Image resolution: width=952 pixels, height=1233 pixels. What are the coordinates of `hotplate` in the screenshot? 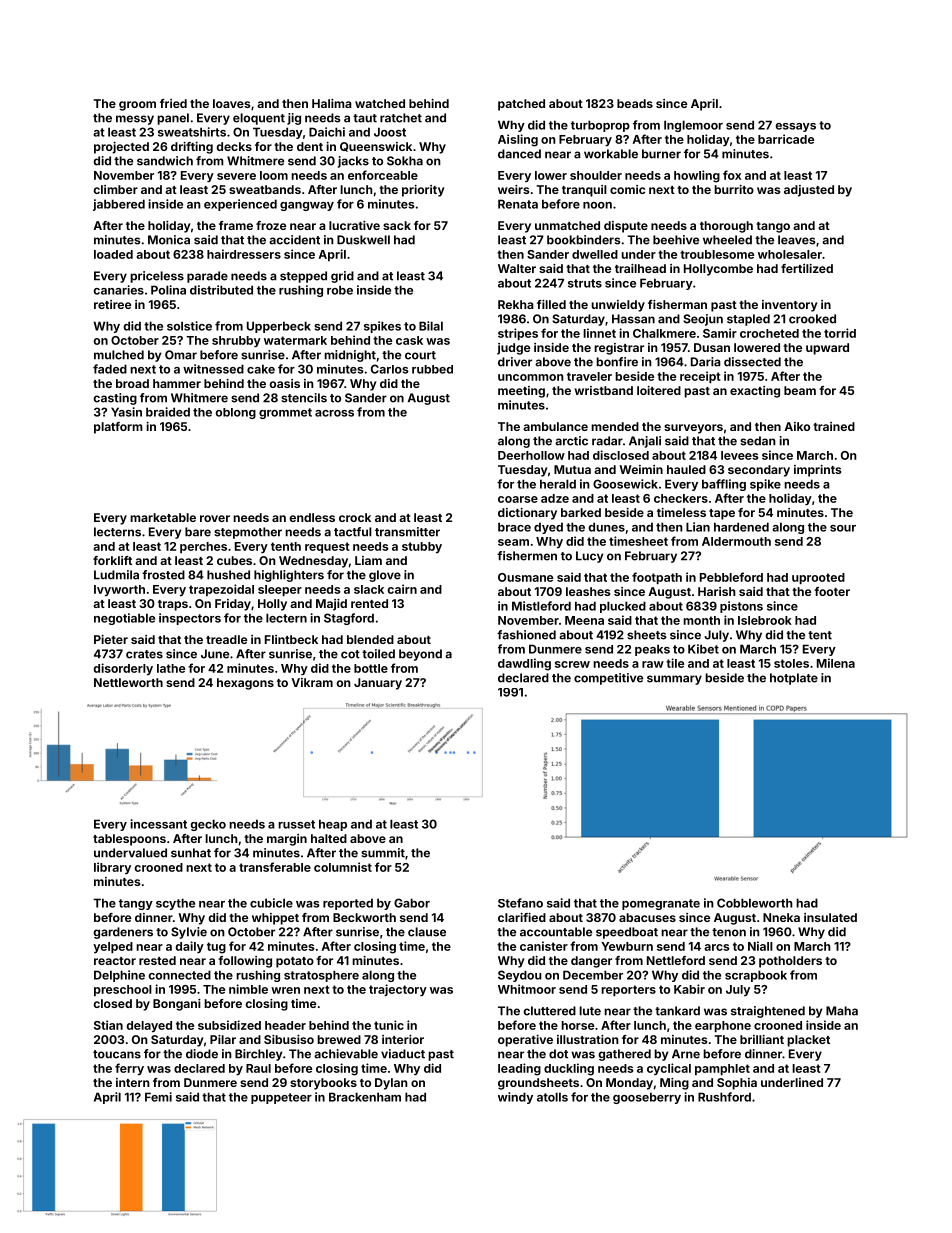 It's located at (794, 679).
